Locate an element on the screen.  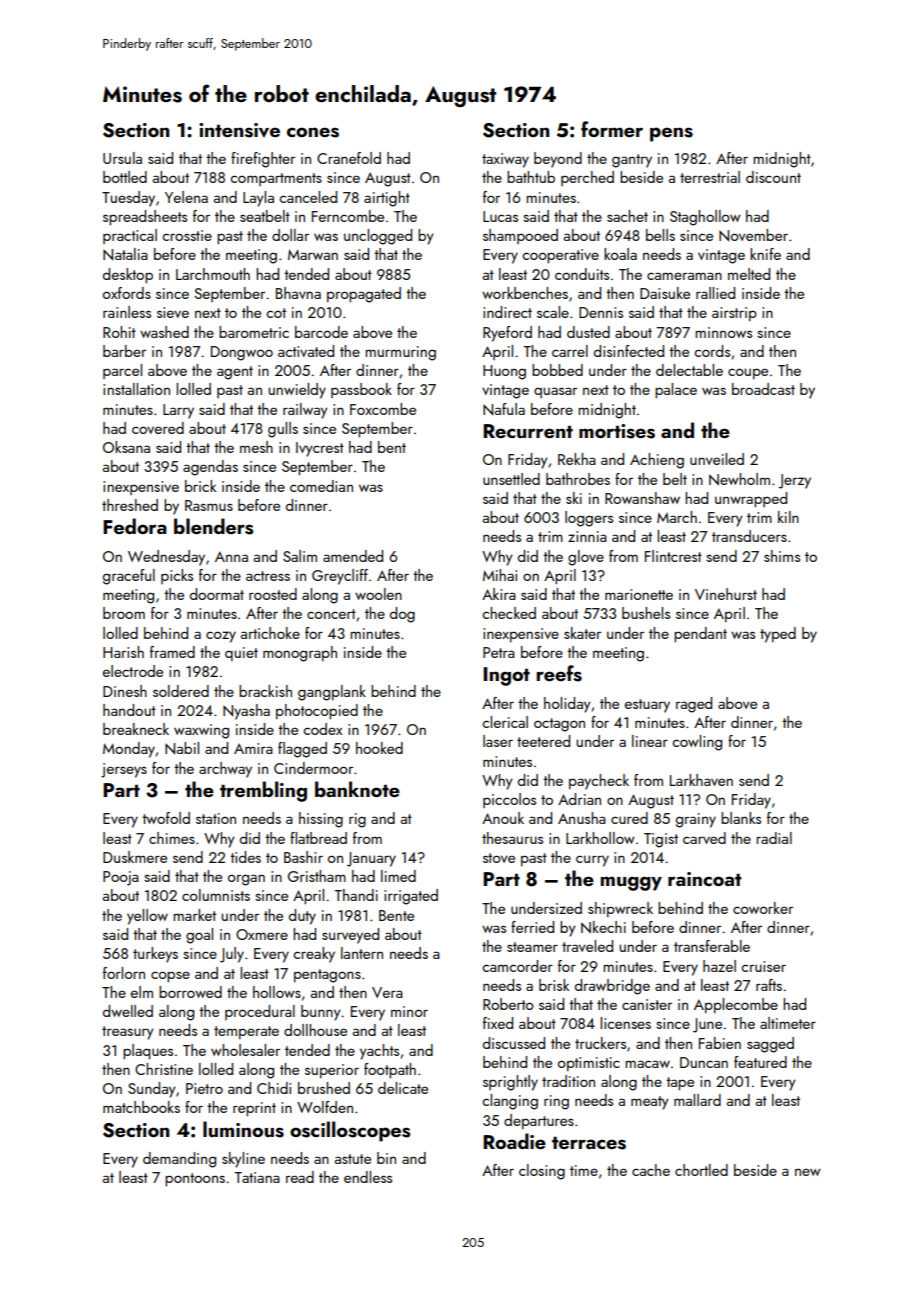
barometric is located at coordinates (254, 332).
